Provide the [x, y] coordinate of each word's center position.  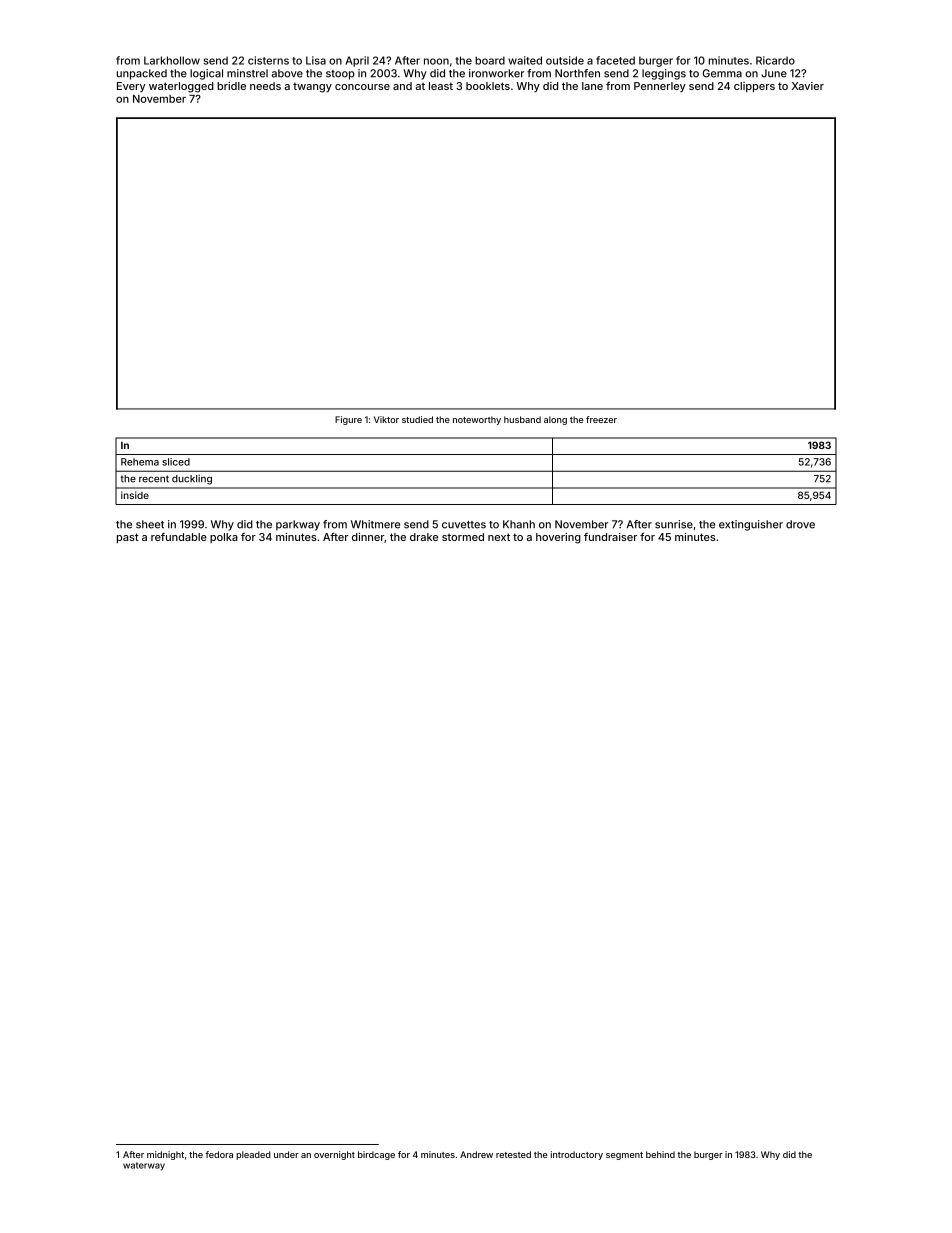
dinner [368, 537]
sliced [176, 462]
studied [417, 419]
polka [224, 538]
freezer [601, 419]
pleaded [253, 1155]
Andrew [476, 1154]
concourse [362, 87]
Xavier [808, 86]
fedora [219, 1154]
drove [800, 524]
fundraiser [610, 537]
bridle [231, 86]
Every [131, 87]
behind [660, 1154]
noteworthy [477, 420]
